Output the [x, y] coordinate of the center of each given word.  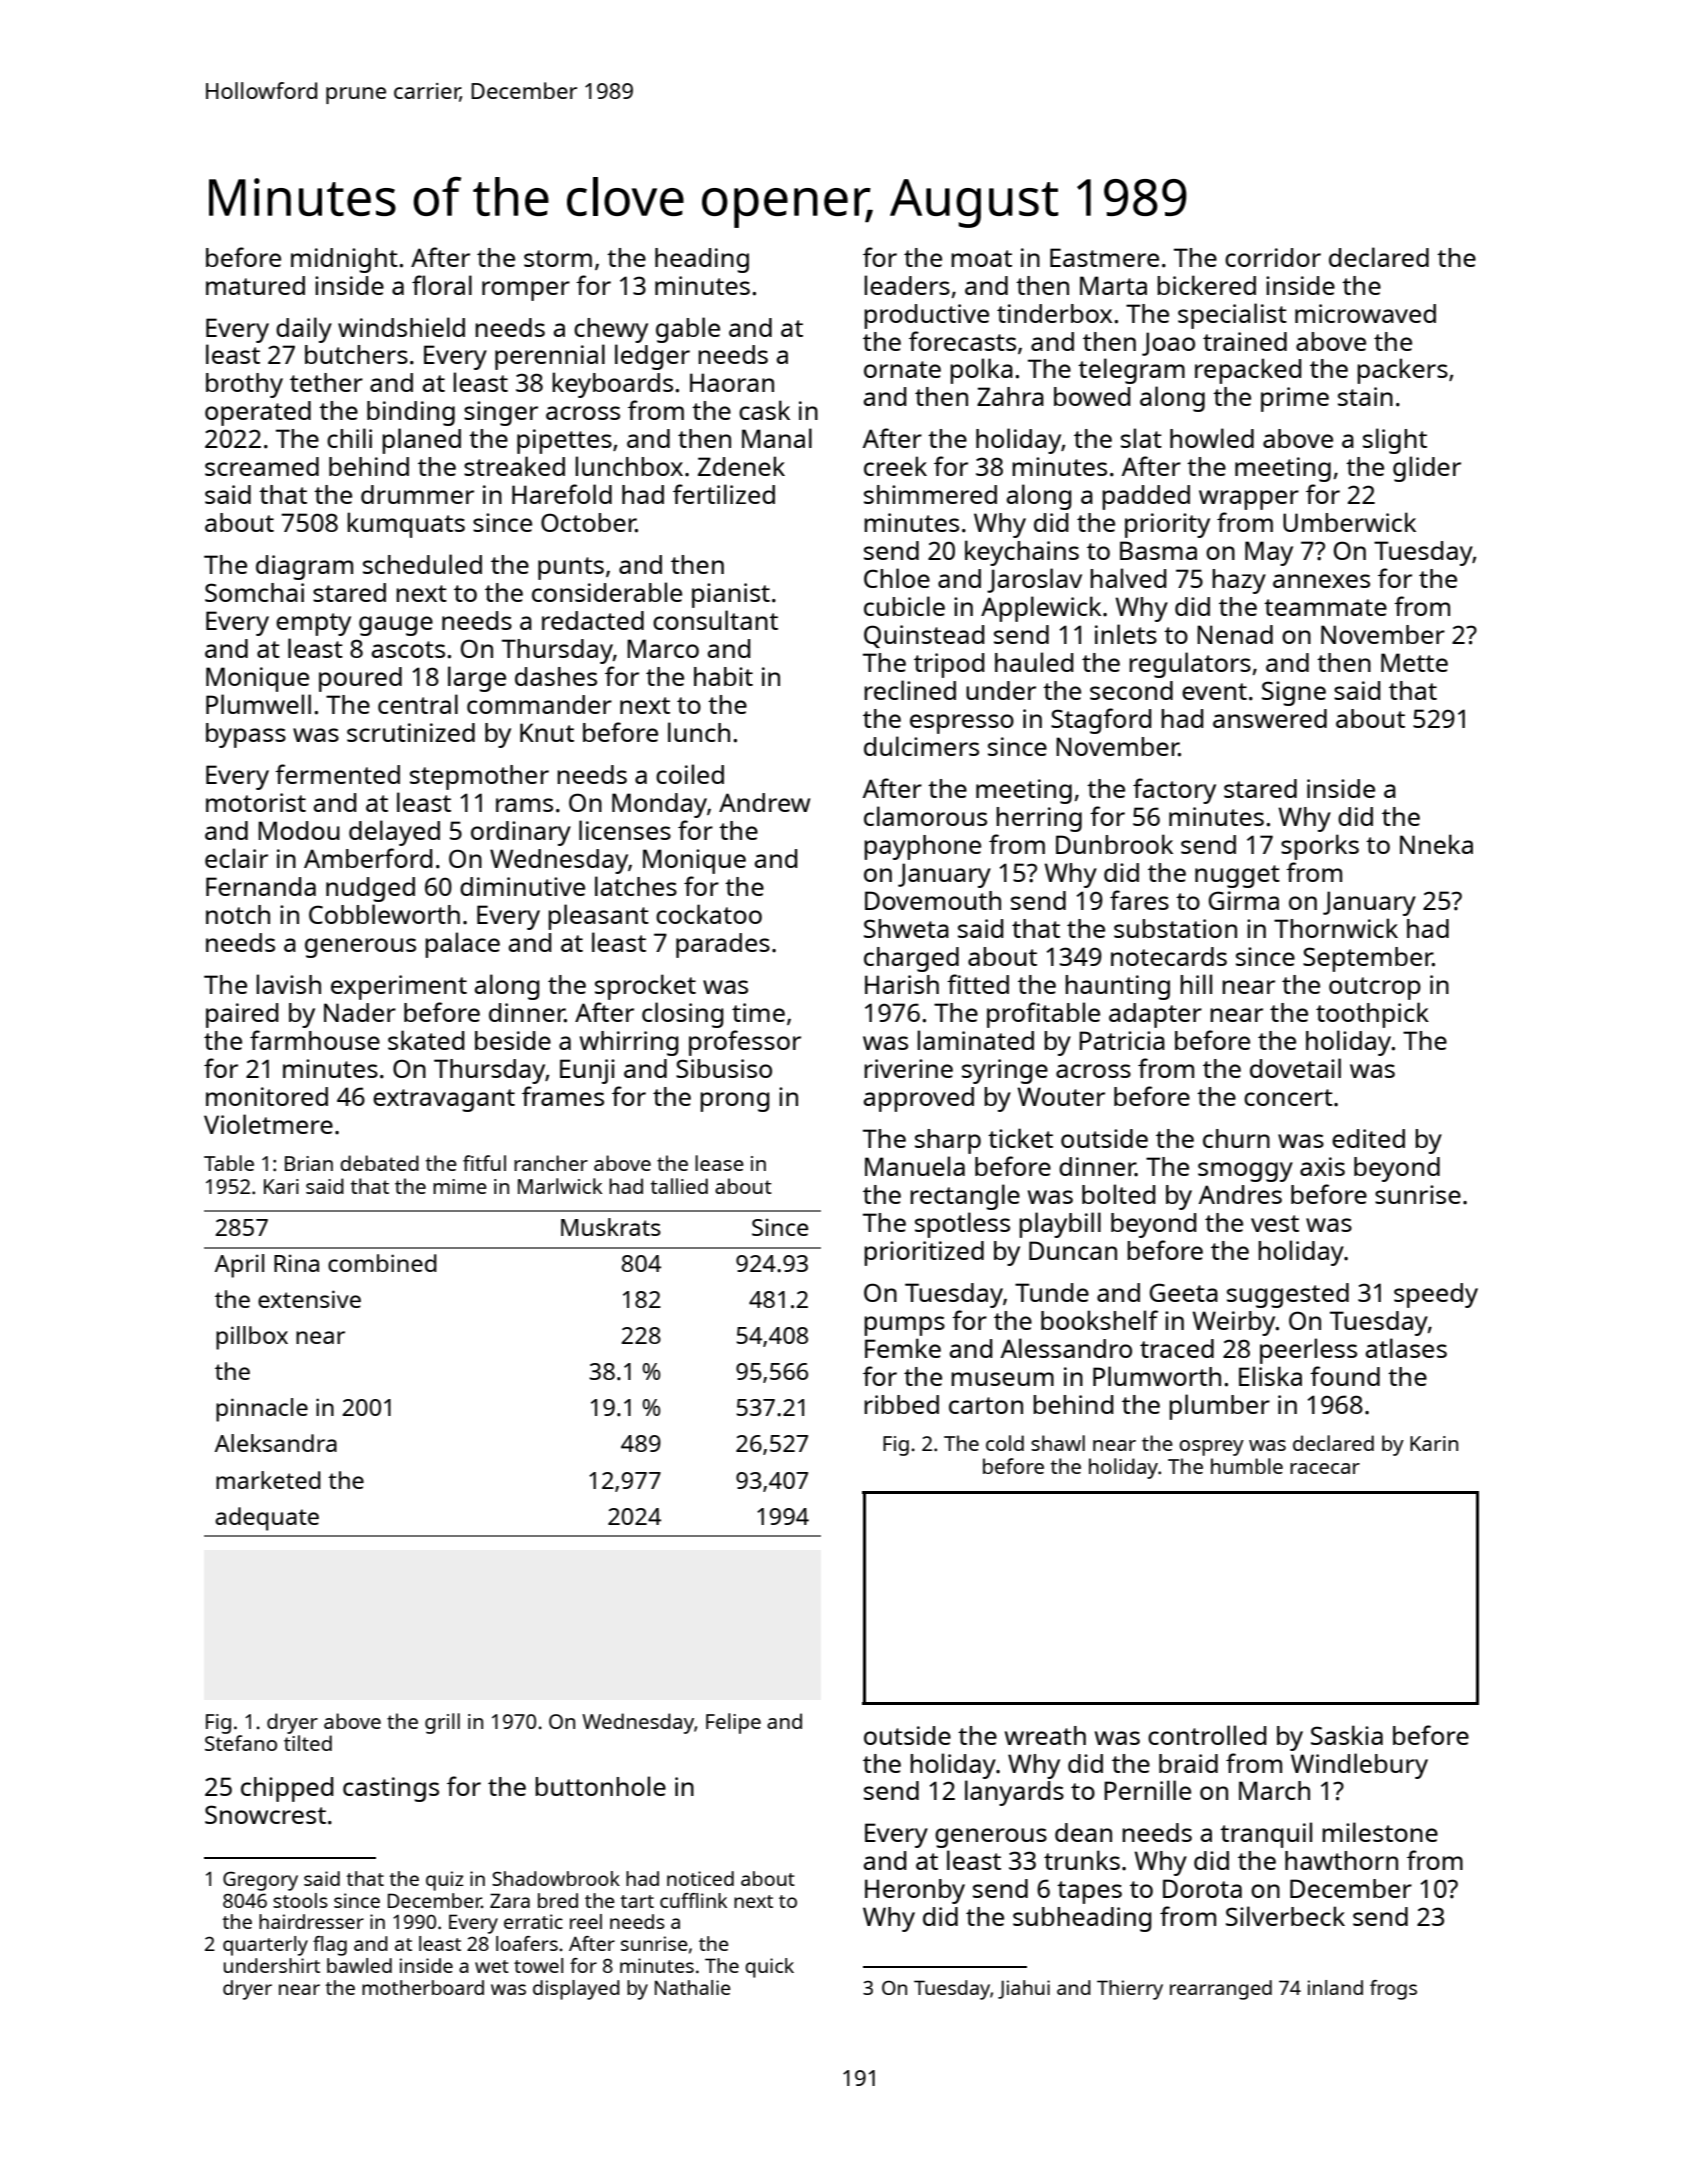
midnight [344, 260]
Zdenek [741, 466]
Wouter [1061, 1096]
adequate [267, 1519]
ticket [1020, 1138]
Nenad [1235, 634]
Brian [309, 1163]
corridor [1273, 257]
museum [1002, 1379]
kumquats [406, 525]
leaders [907, 285]
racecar [1325, 1468]
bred [558, 1900]
